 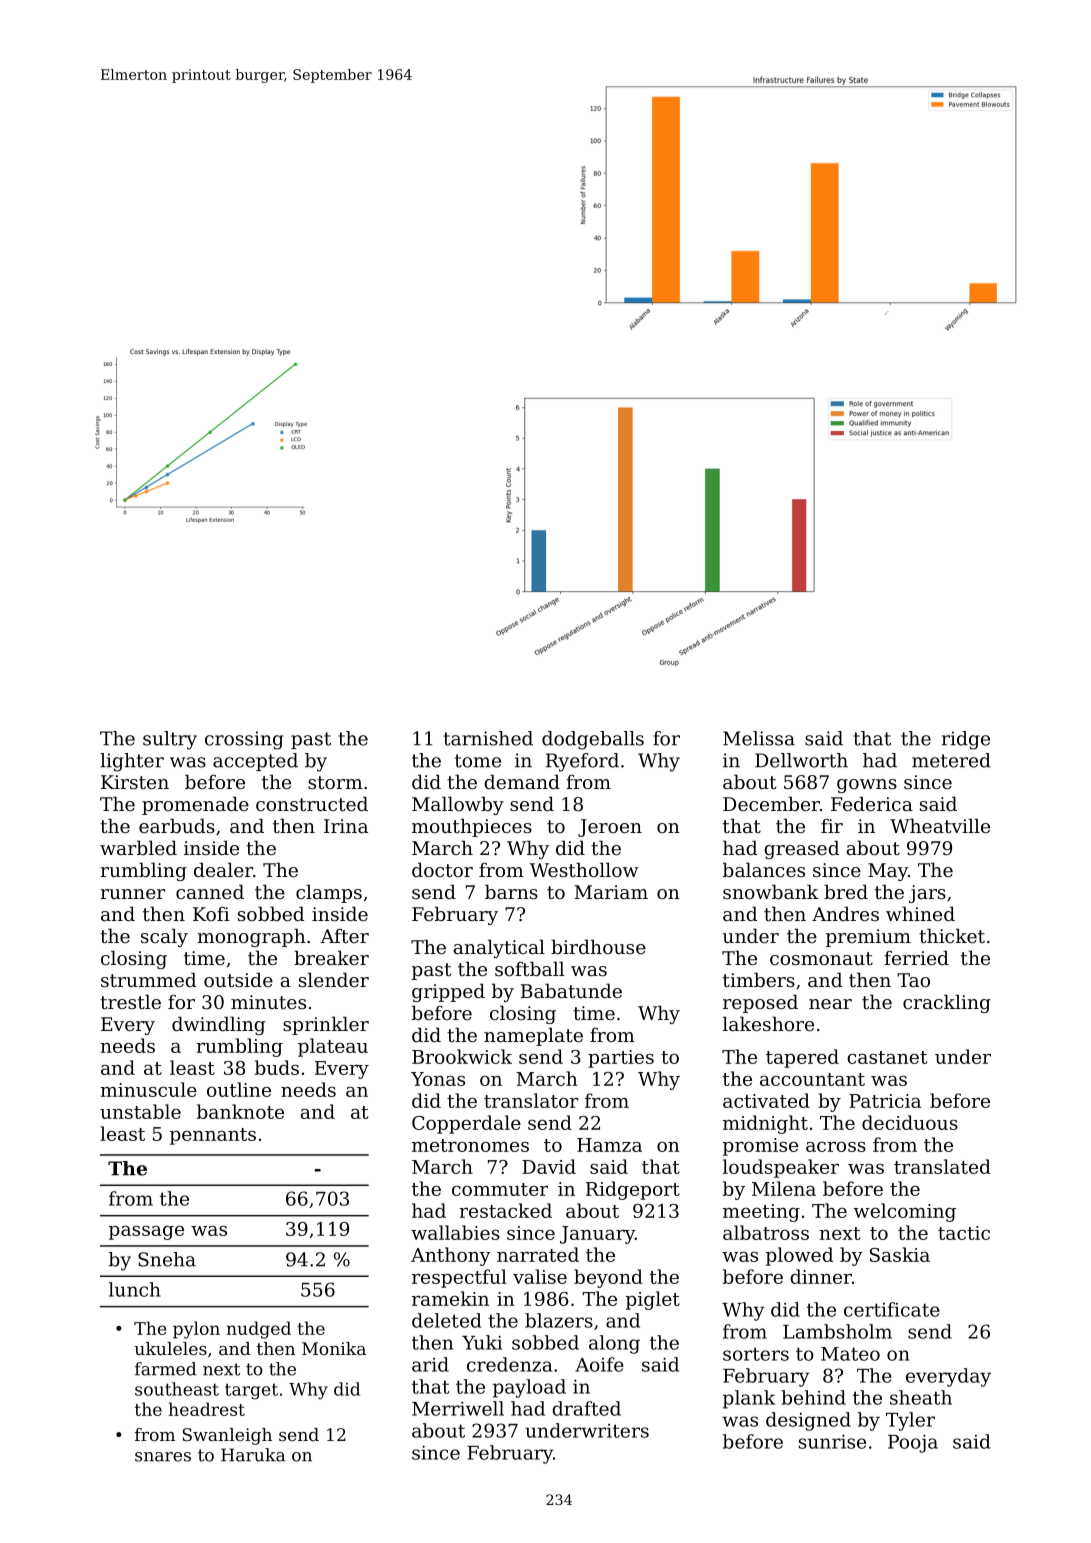 What do you see at coordinates (821, 958) in the screenshot?
I see `cosmonaut` at bounding box center [821, 958].
